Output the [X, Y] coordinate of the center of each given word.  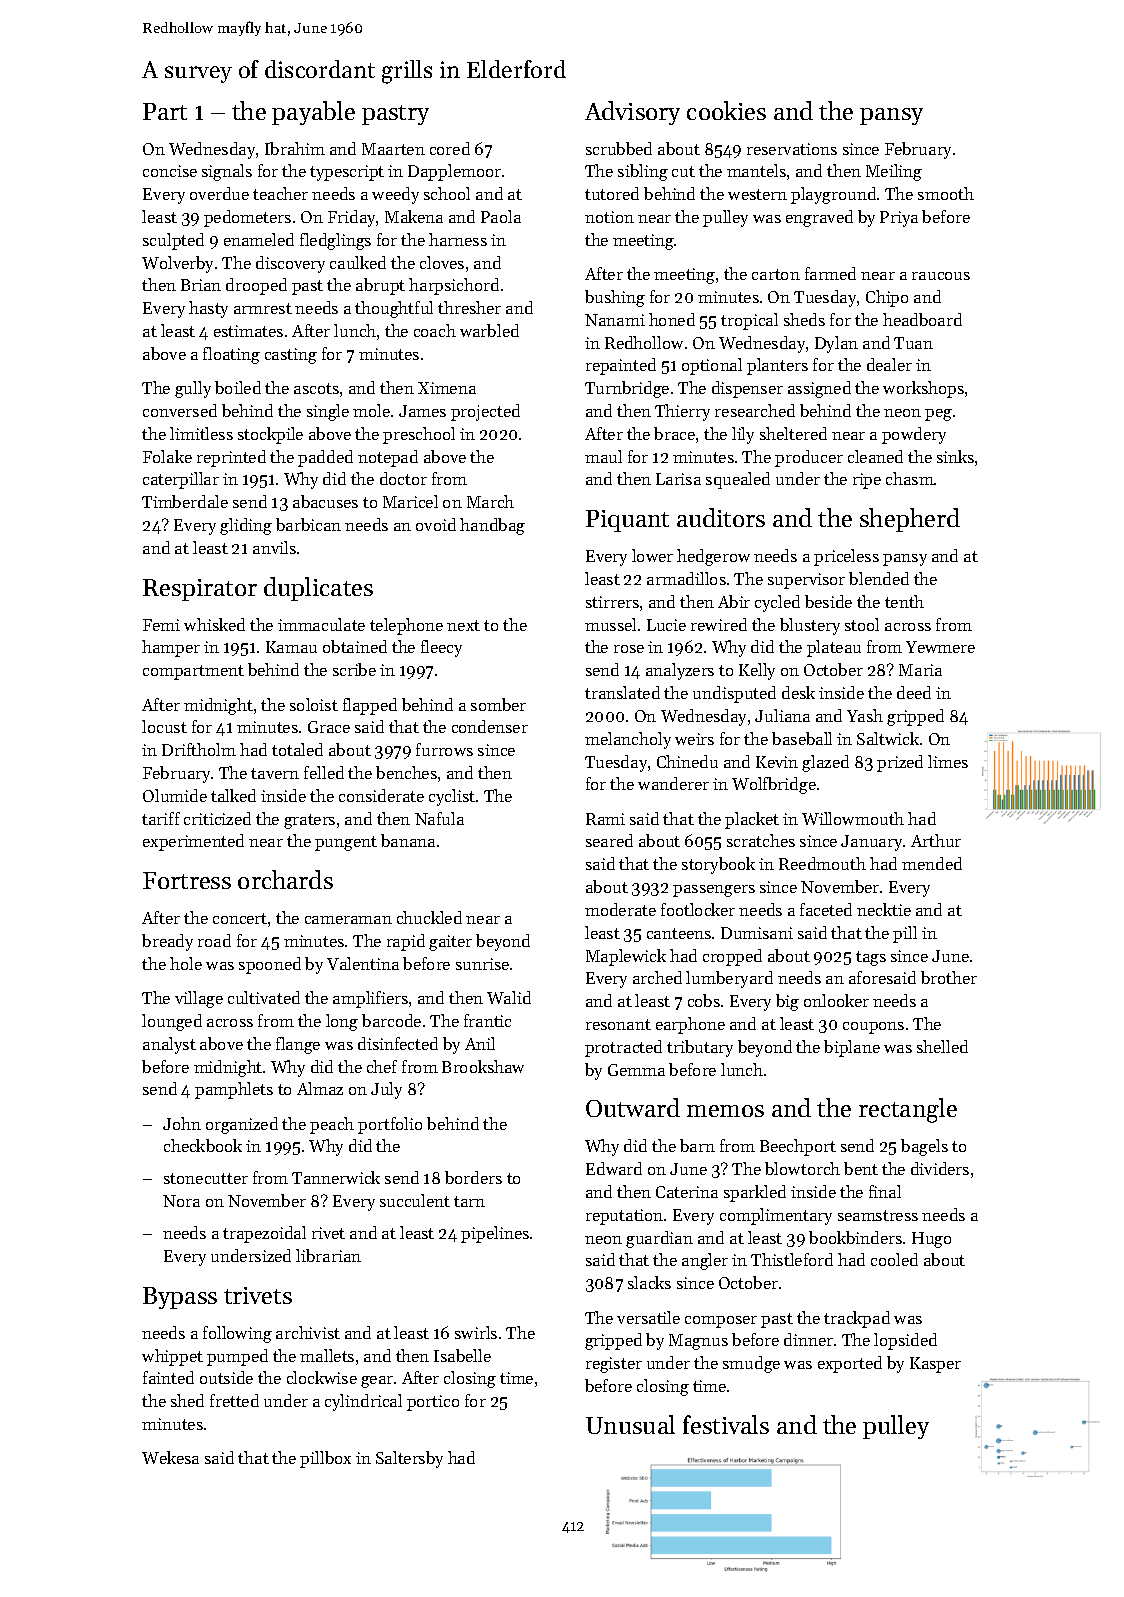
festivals [726, 1424]
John [182, 1123]
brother [949, 977]
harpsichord [454, 286]
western [757, 194]
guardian [659, 1239]
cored [450, 148]
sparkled [755, 1193]
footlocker [698, 909]
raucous [941, 276]
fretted [234, 1400]
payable [313, 113]
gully [193, 389]
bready [167, 942]
